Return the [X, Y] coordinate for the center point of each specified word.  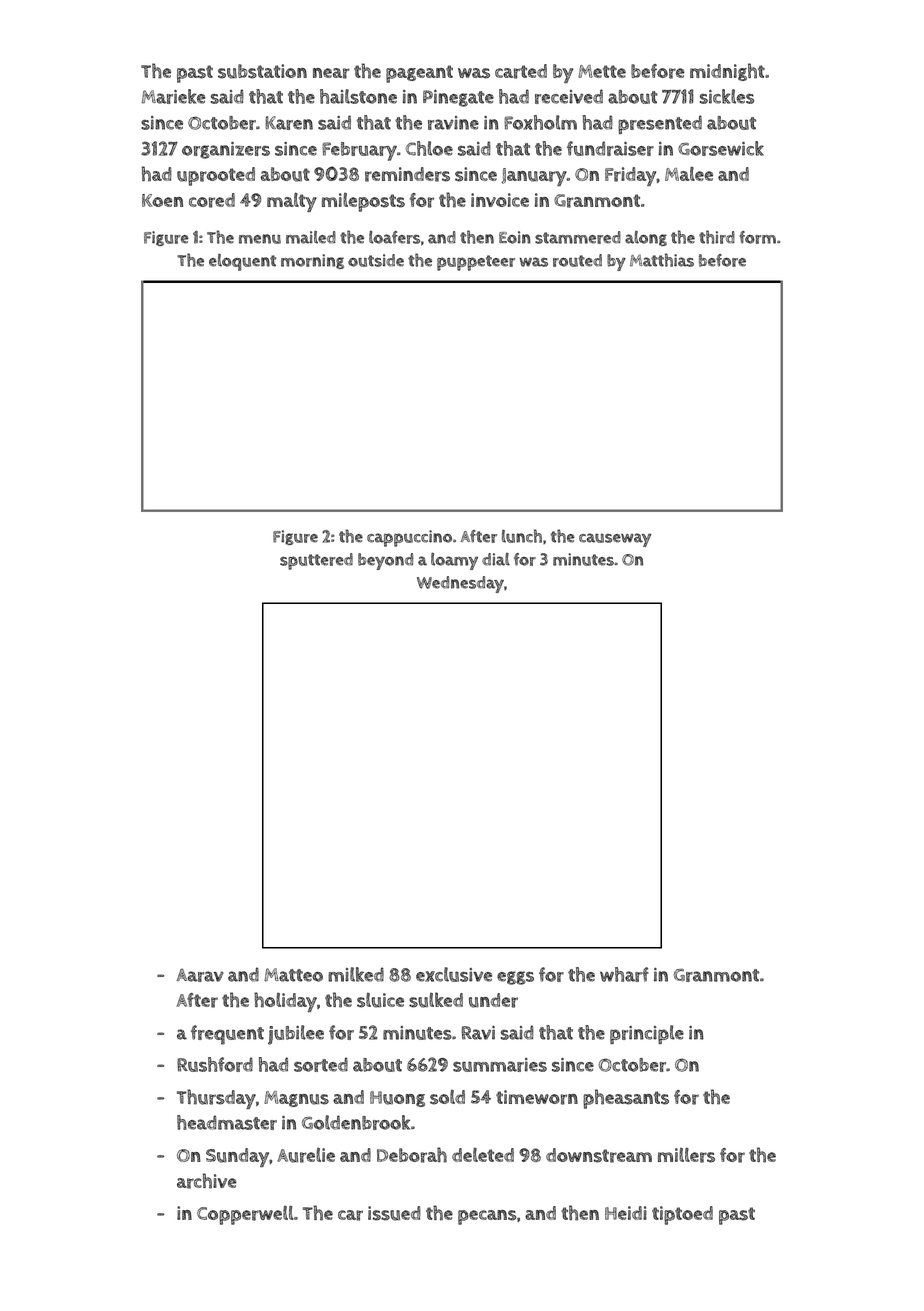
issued [394, 1213]
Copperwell [245, 1215]
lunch [522, 536]
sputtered [316, 561]
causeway [615, 540]
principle [647, 1034]
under [493, 1000]
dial [496, 559]
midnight [727, 72]
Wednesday [460, 584]
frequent [227, 1035]
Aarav [200, 975]
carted [521, 71]
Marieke [174, 96]
